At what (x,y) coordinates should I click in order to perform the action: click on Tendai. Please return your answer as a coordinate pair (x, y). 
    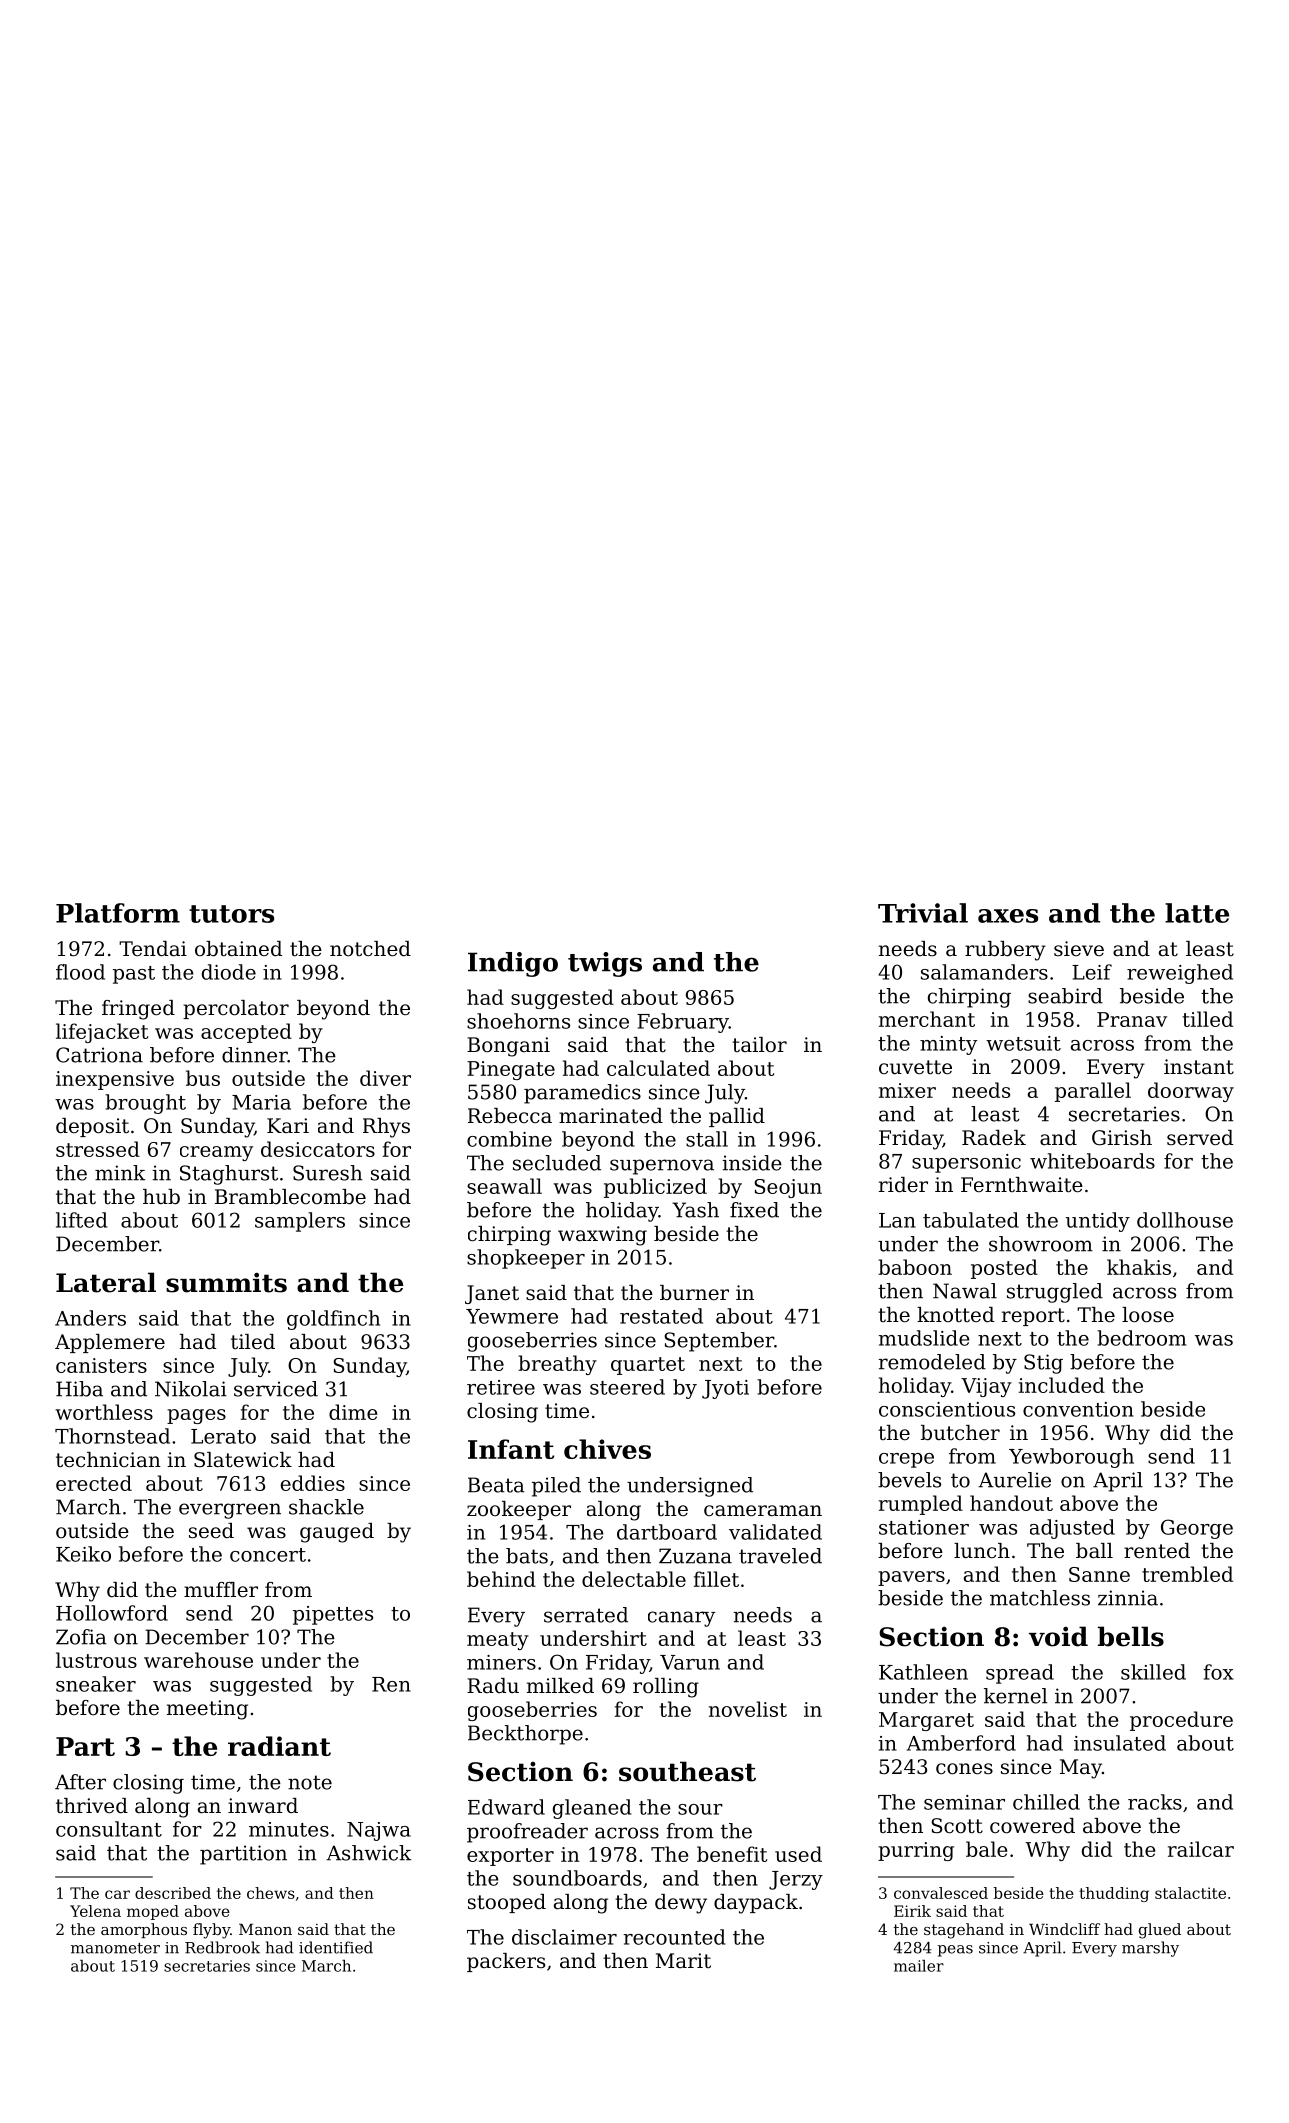
    Looking at the image, I should click on (153, 949).
